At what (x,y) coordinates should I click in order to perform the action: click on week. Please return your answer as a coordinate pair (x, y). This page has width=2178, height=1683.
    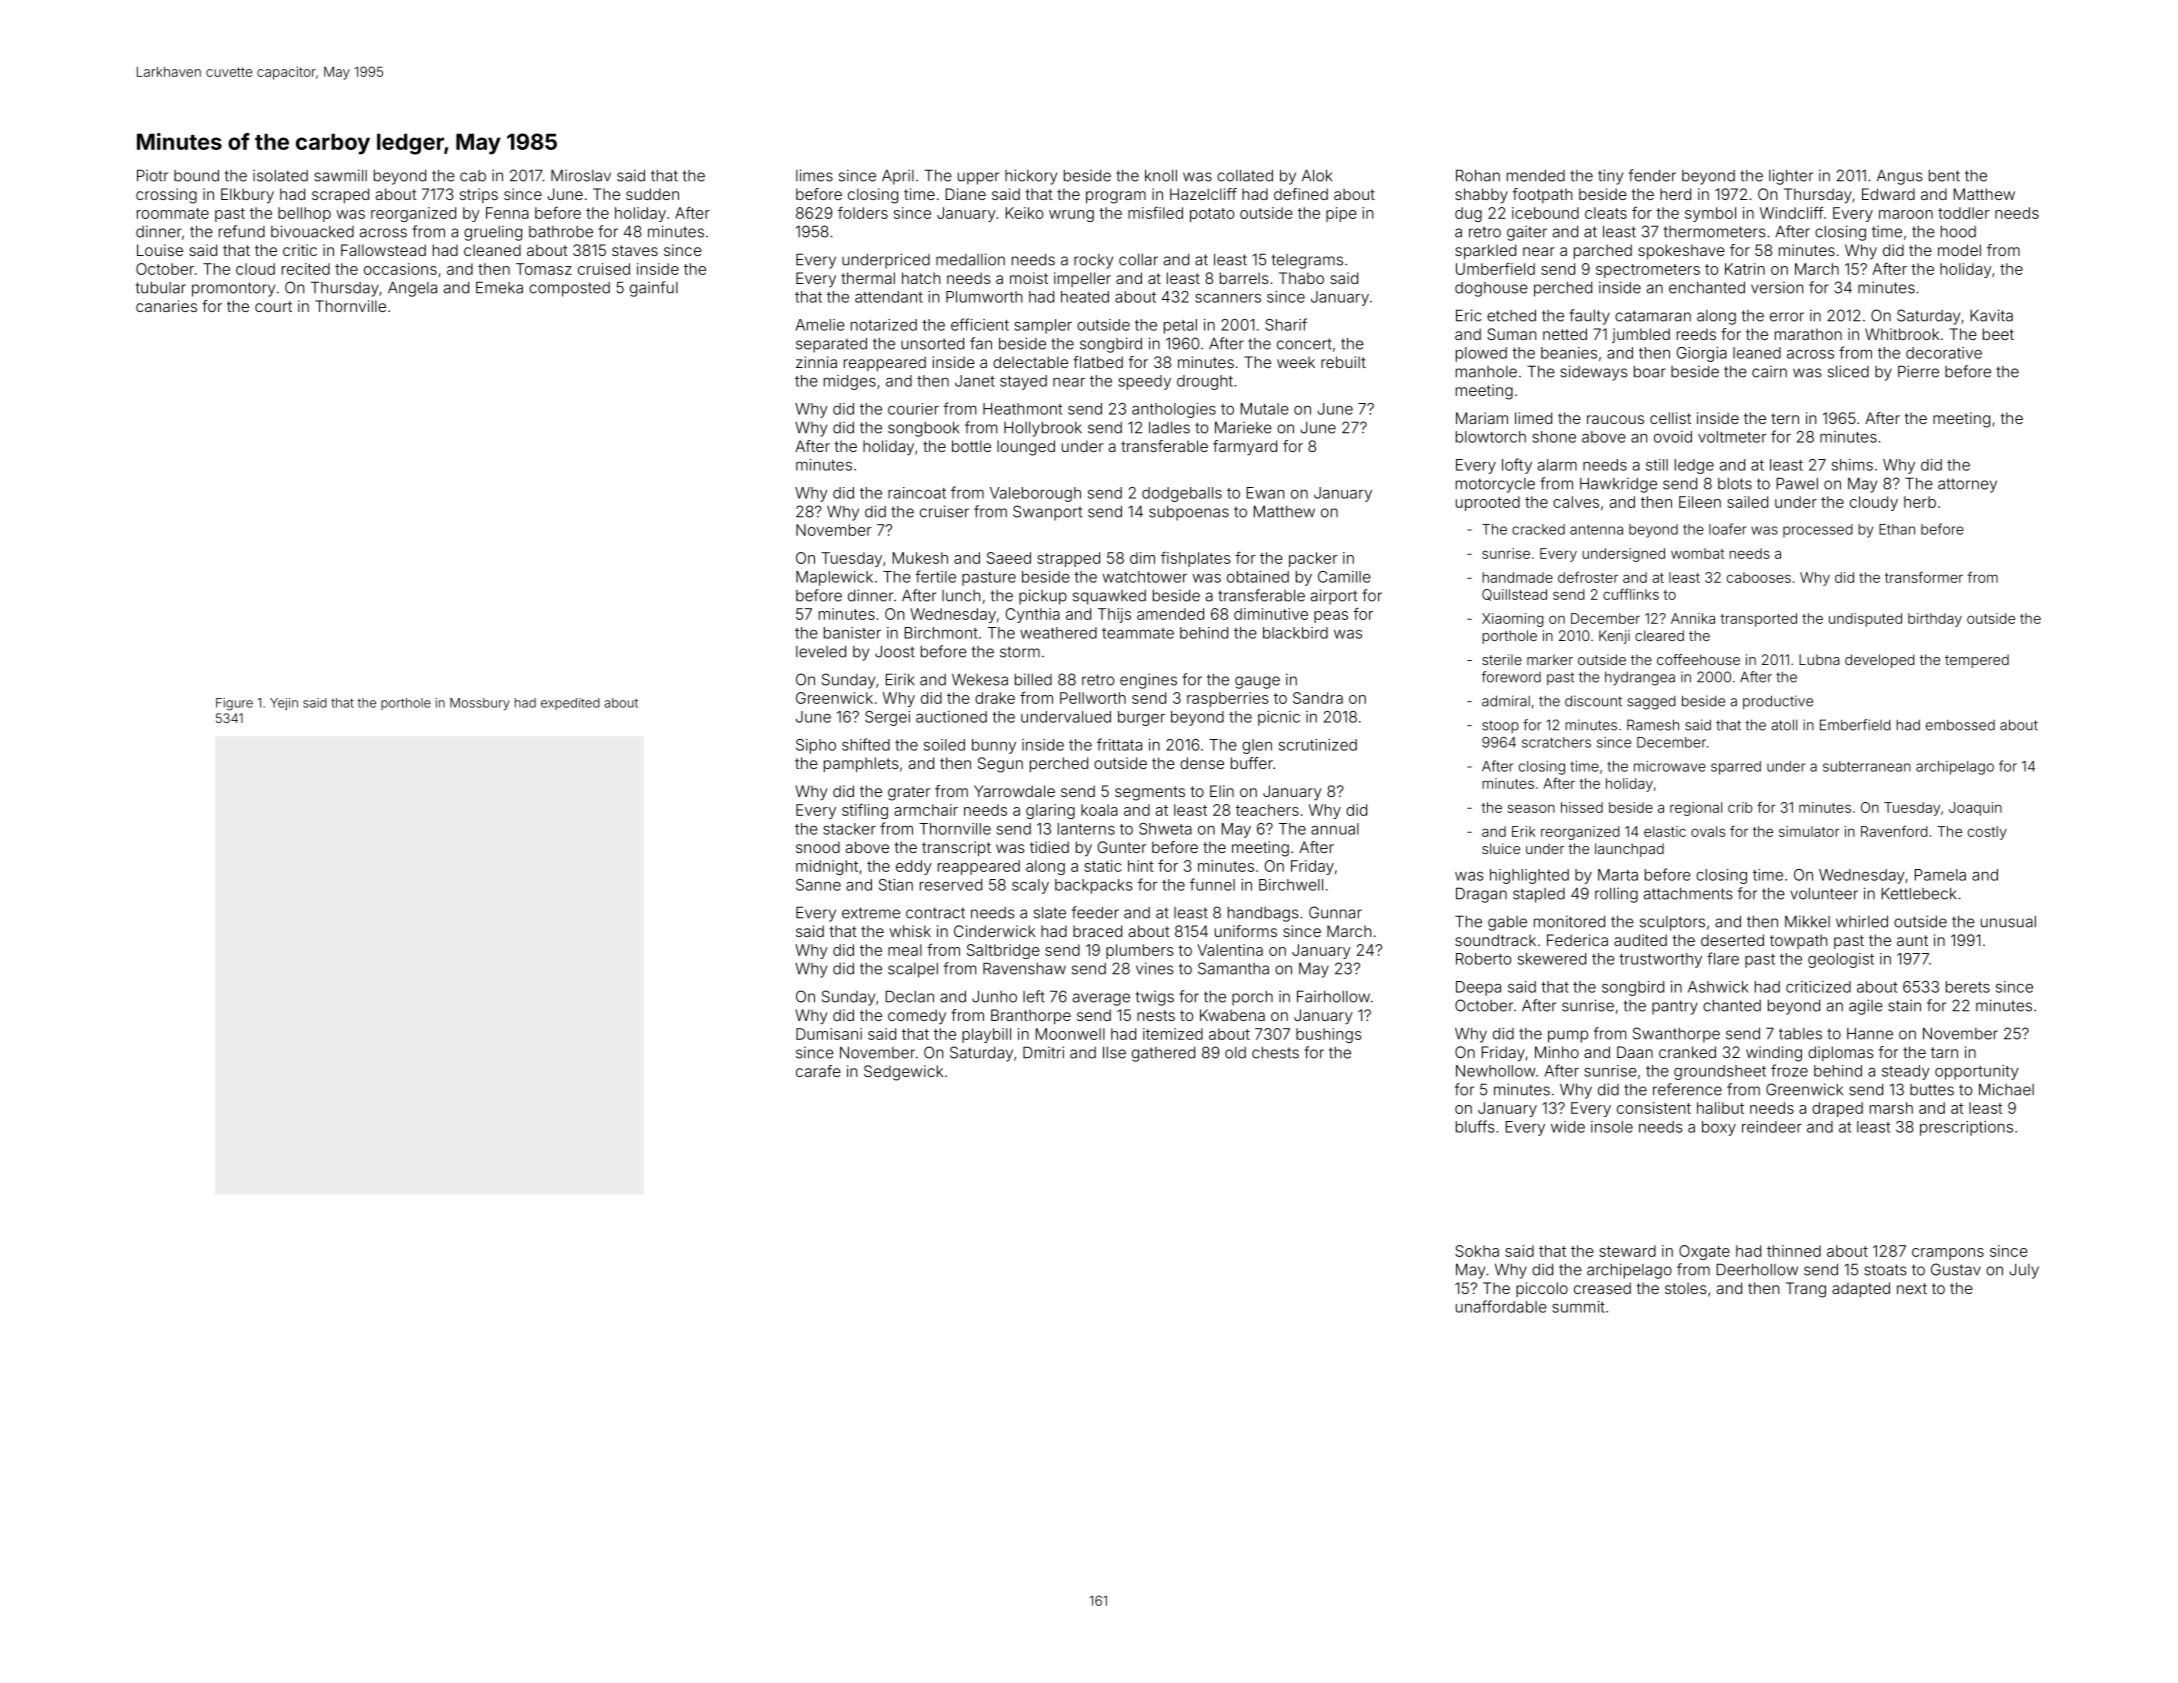
    Looking at the image, I should click on (1296, 362).
